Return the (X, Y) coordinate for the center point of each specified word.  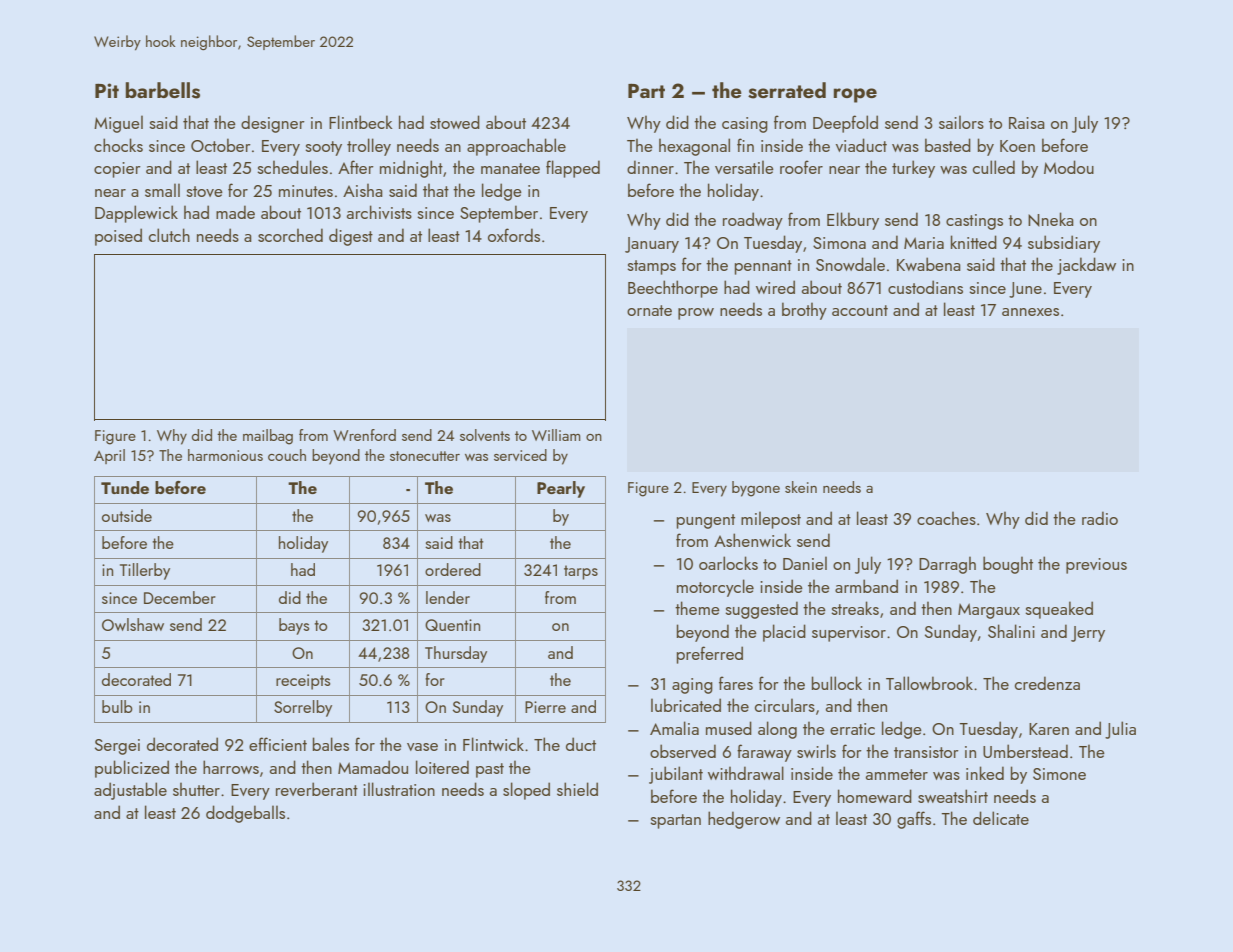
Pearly (561, 489)
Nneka (1051, 219)
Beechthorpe (673, 289)
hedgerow (744, 820)
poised (118, 237)
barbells (162, 90)
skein (801, 487)
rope (855, 95)
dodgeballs (245, 814)
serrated (787, 90)
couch (287, 455)
